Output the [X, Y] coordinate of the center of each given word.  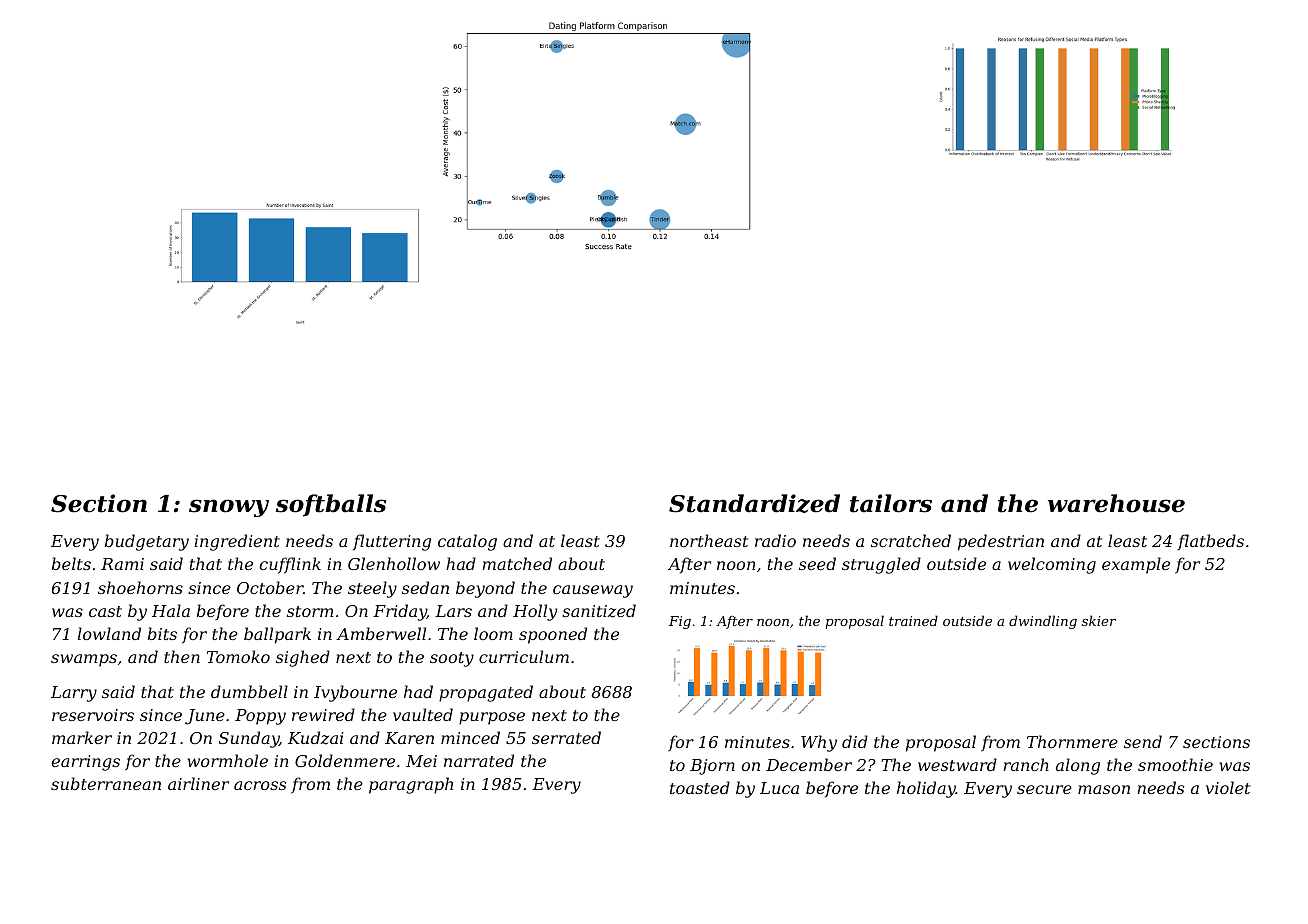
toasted [700, 787]
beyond [485, 589]
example [1136, 565]
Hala [171, 610]
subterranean [106, 783]
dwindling [1043, 622]
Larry [74, 694]
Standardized [754, 503]
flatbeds [1210, 542]
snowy [229, 508]
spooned [553, 635]
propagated [486, 693]
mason [1104, 789]
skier [1099, 620]
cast [105, 611]
